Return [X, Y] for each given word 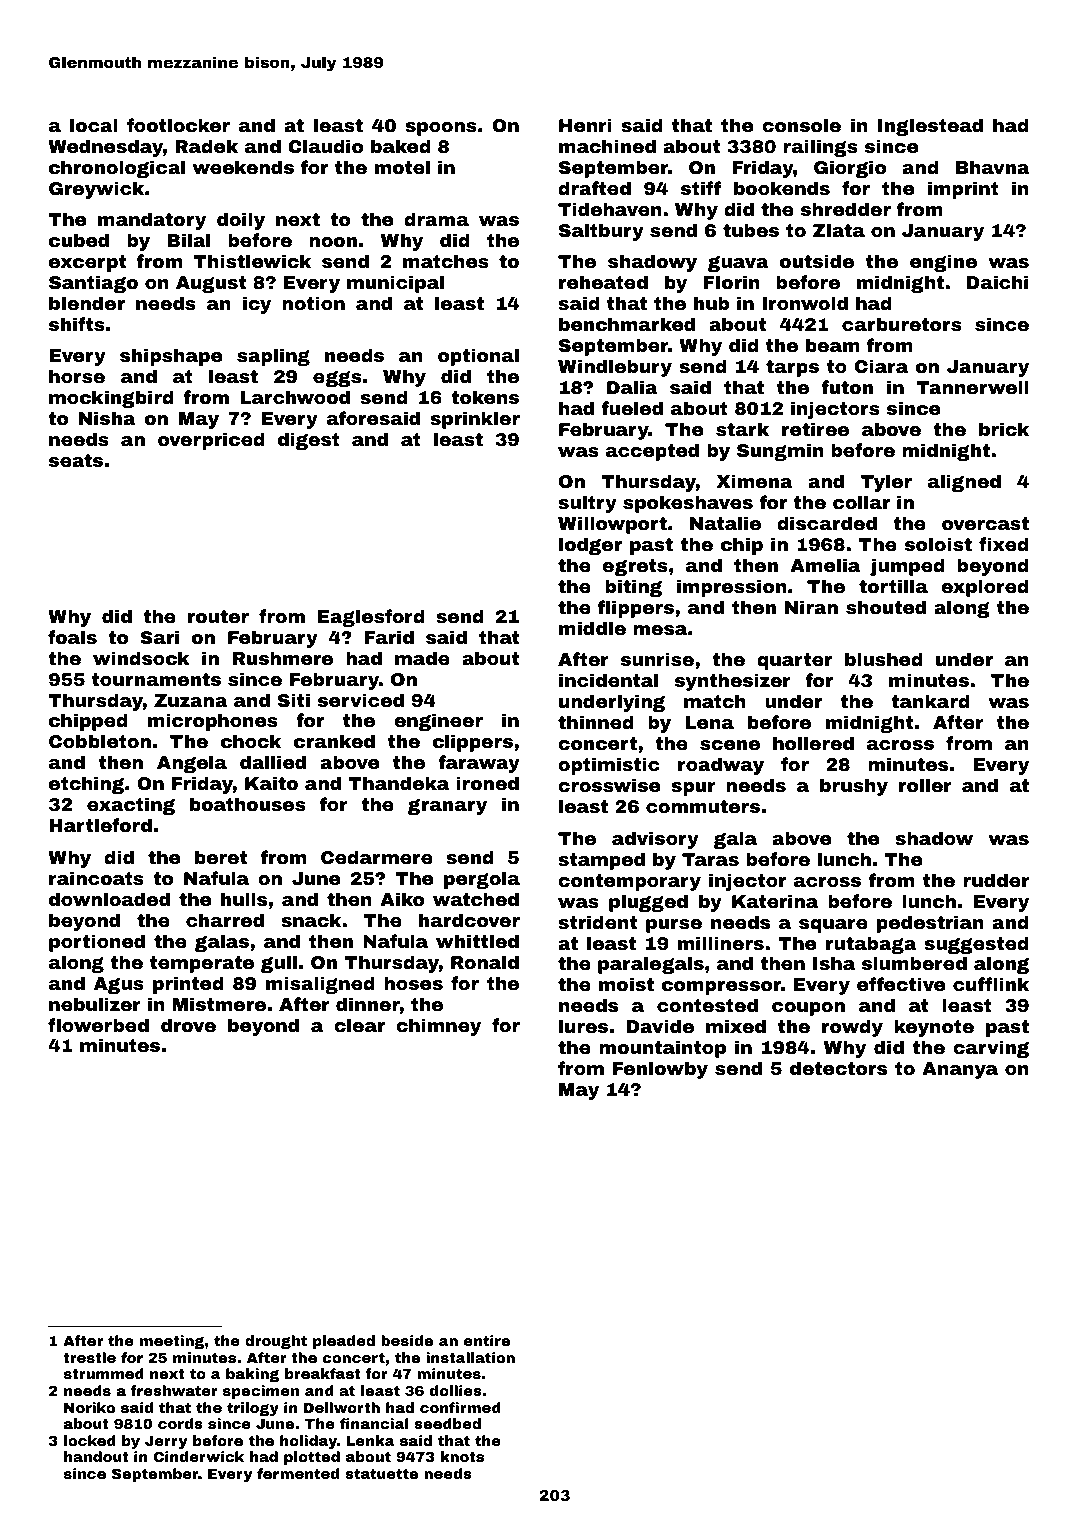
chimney [438, 1027]
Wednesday [105, 148]
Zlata [839, 230]
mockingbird [111, 399]
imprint [963, 190]
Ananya [960, 1070]
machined [607, 146]
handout [96, 1456]
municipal [395, 284]
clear [359, 1025]
